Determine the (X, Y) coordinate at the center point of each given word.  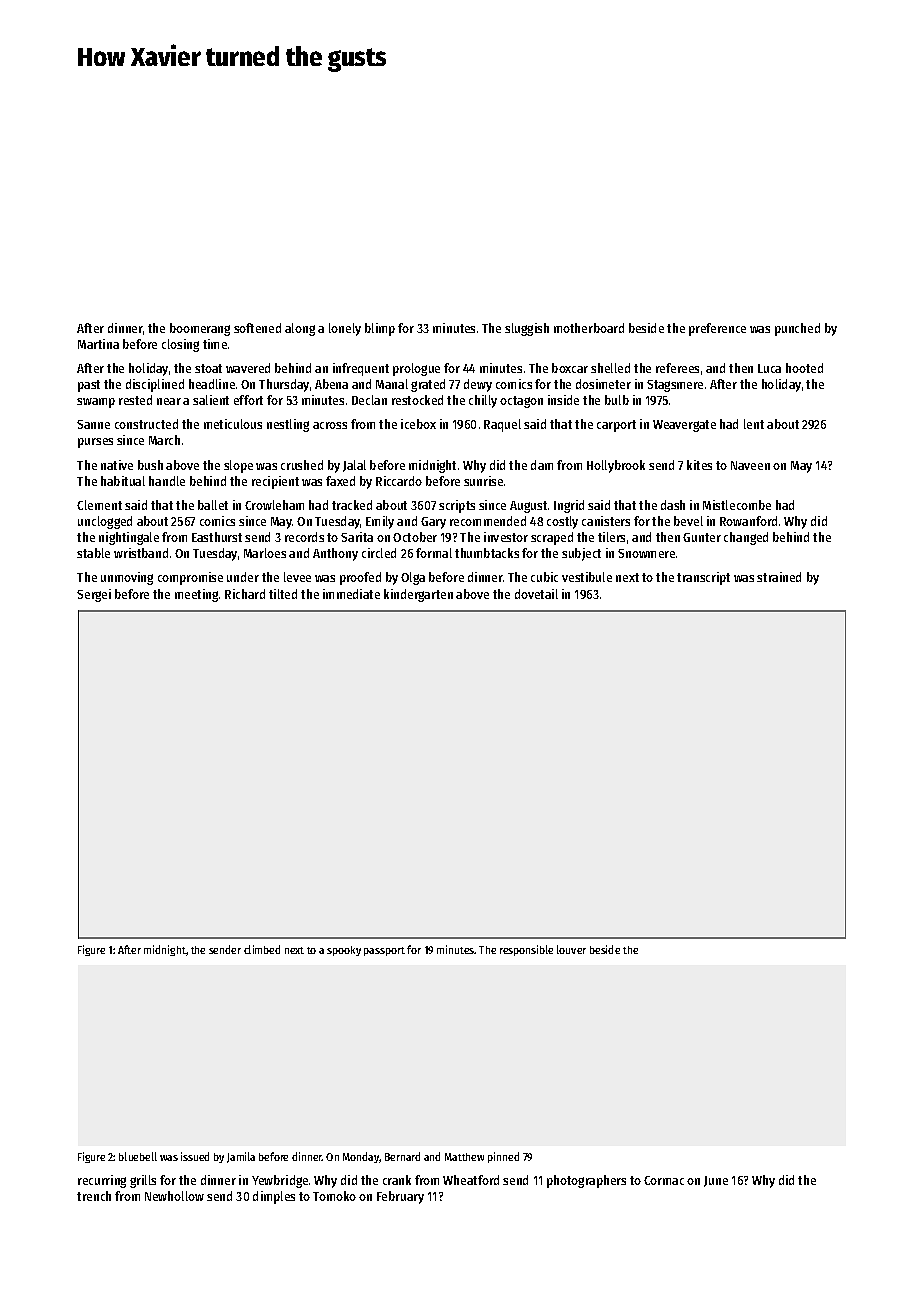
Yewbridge (280, 1181)
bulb (617, 400)
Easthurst (217, 537)
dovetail (536, 594)
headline (212, 384)
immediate (351, 594)
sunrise (483, 481)
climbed (262, 949)
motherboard (589, 328)
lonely (345, 329)
